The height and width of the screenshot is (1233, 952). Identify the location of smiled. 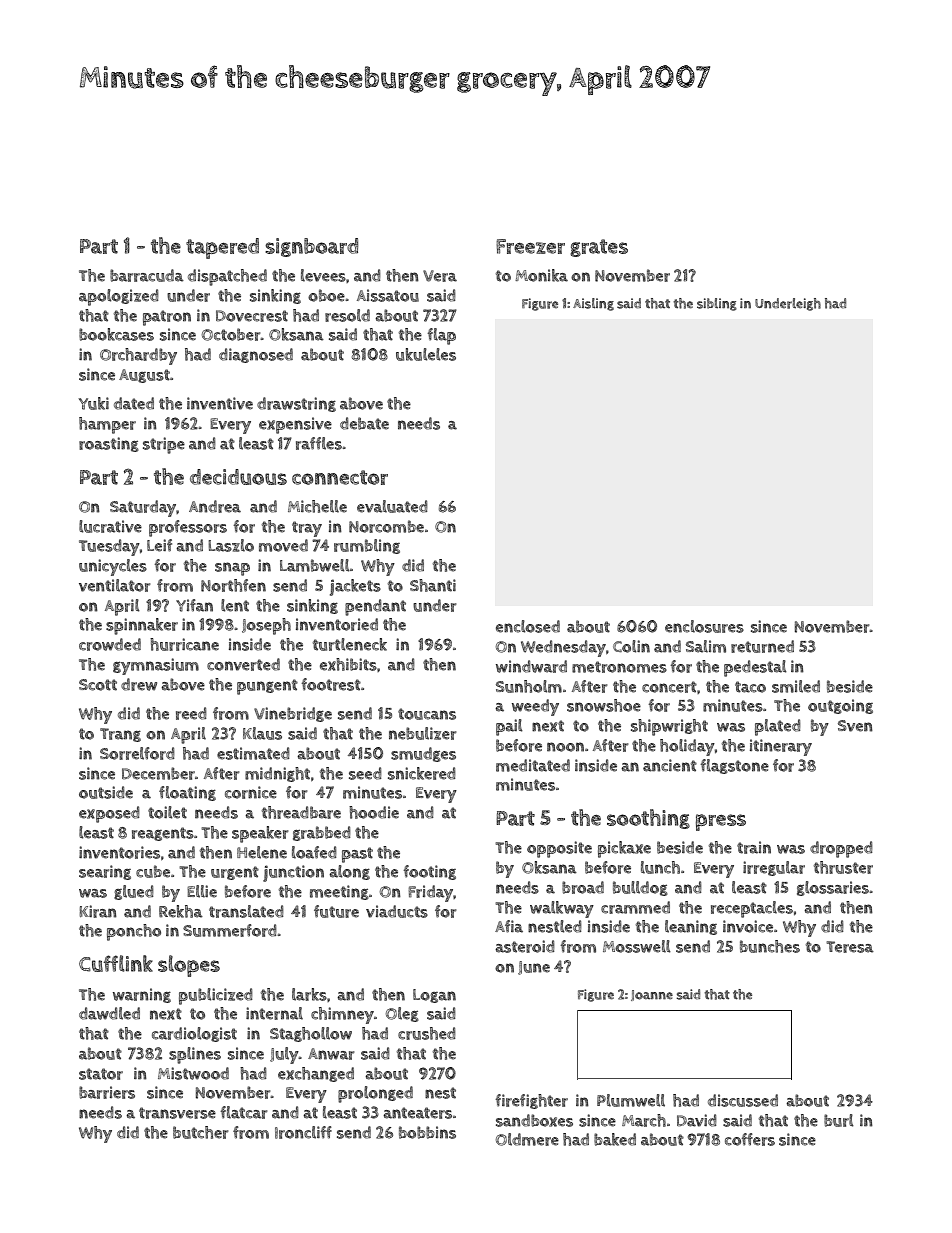
(796, 686).
